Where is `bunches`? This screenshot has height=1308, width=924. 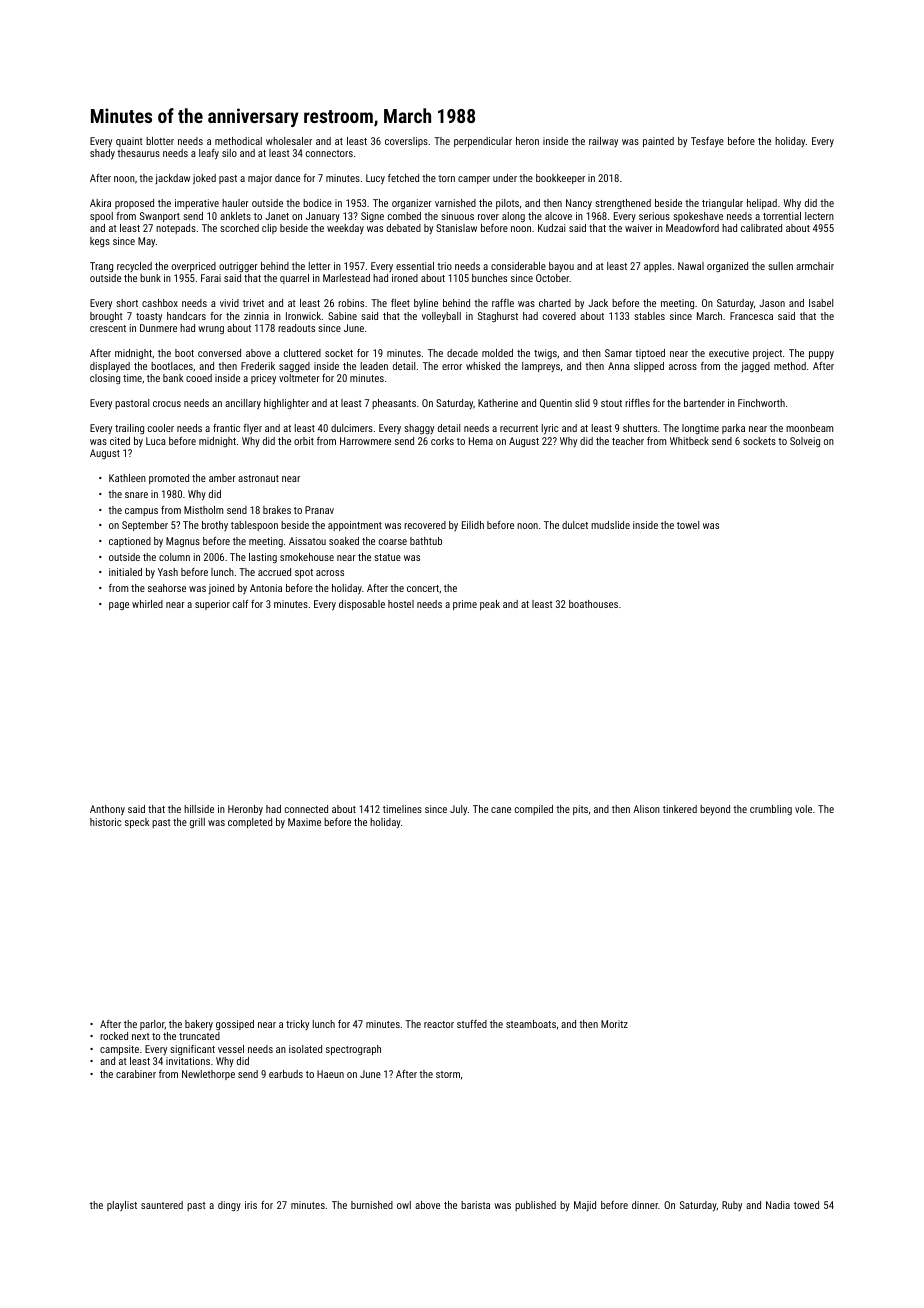 bunches is located at coordinates (489, 278).
